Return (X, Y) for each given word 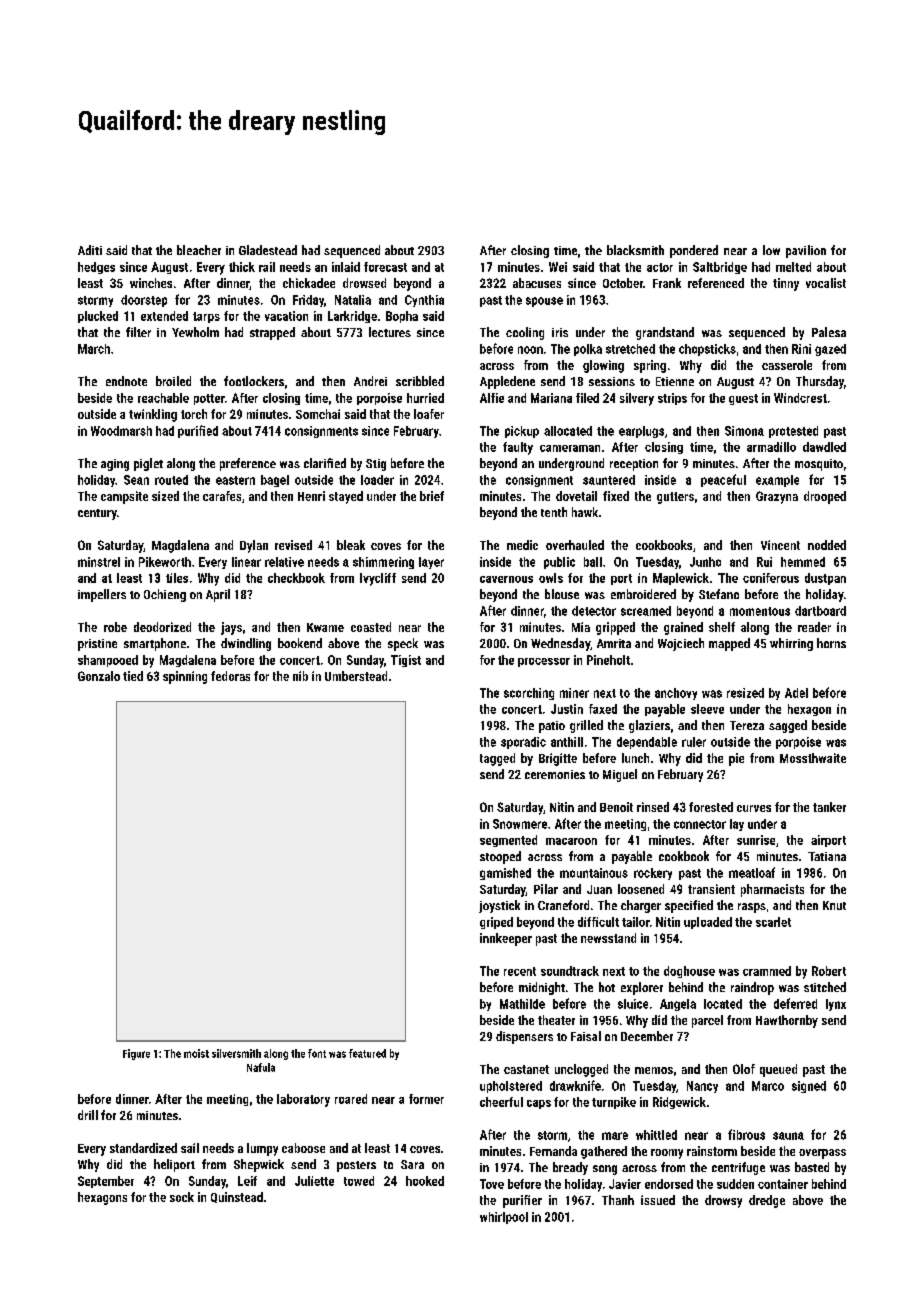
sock (182, 1197)
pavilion (806, 251)
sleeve (707, 709)
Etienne (675, 381)
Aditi (90, 250)
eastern (235, 480)
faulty (518, 448)
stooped (500, 857)
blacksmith (635, 250)
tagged (497, 759)
